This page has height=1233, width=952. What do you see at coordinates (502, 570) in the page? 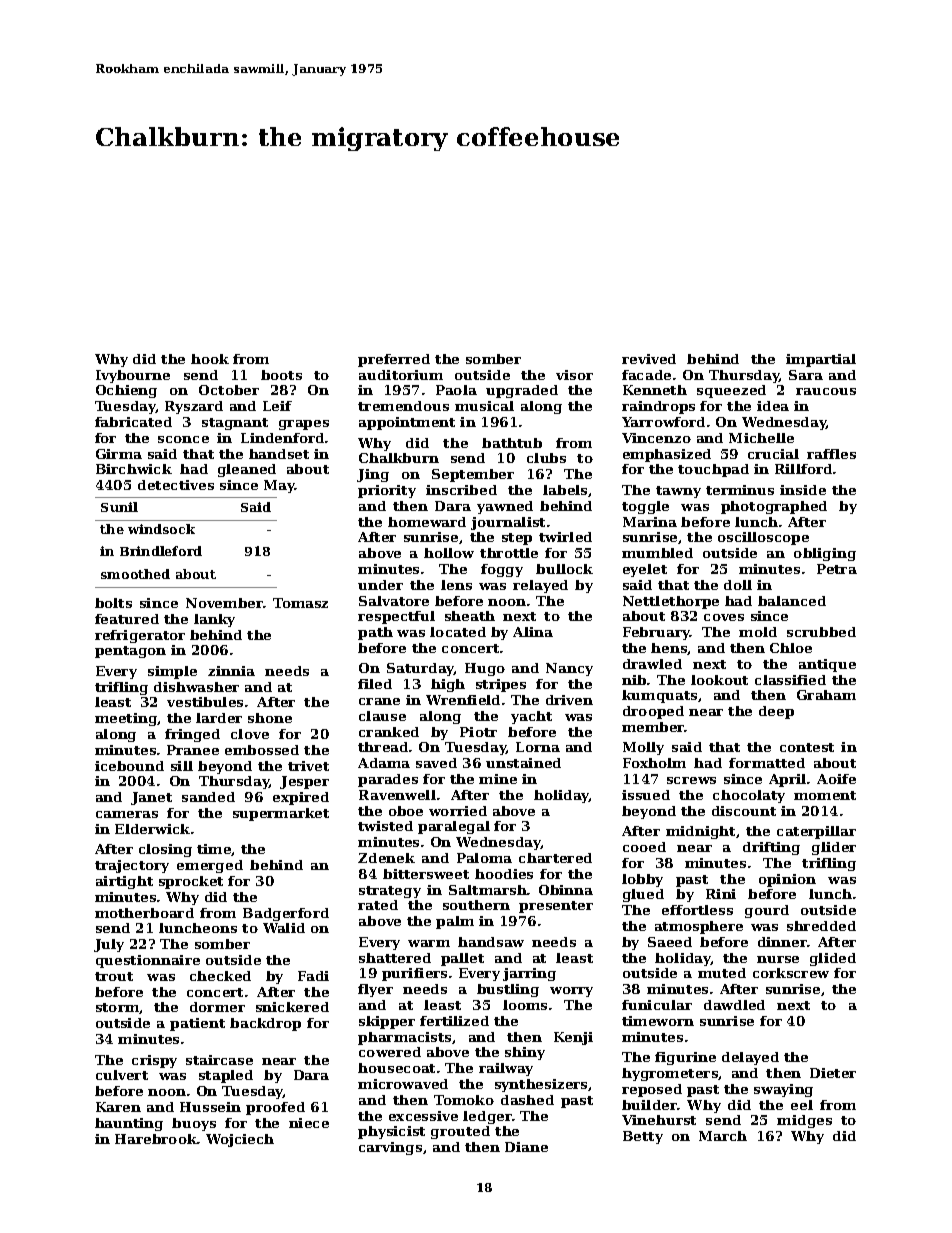
I see `foggy` at bounding box center [502, 570].
